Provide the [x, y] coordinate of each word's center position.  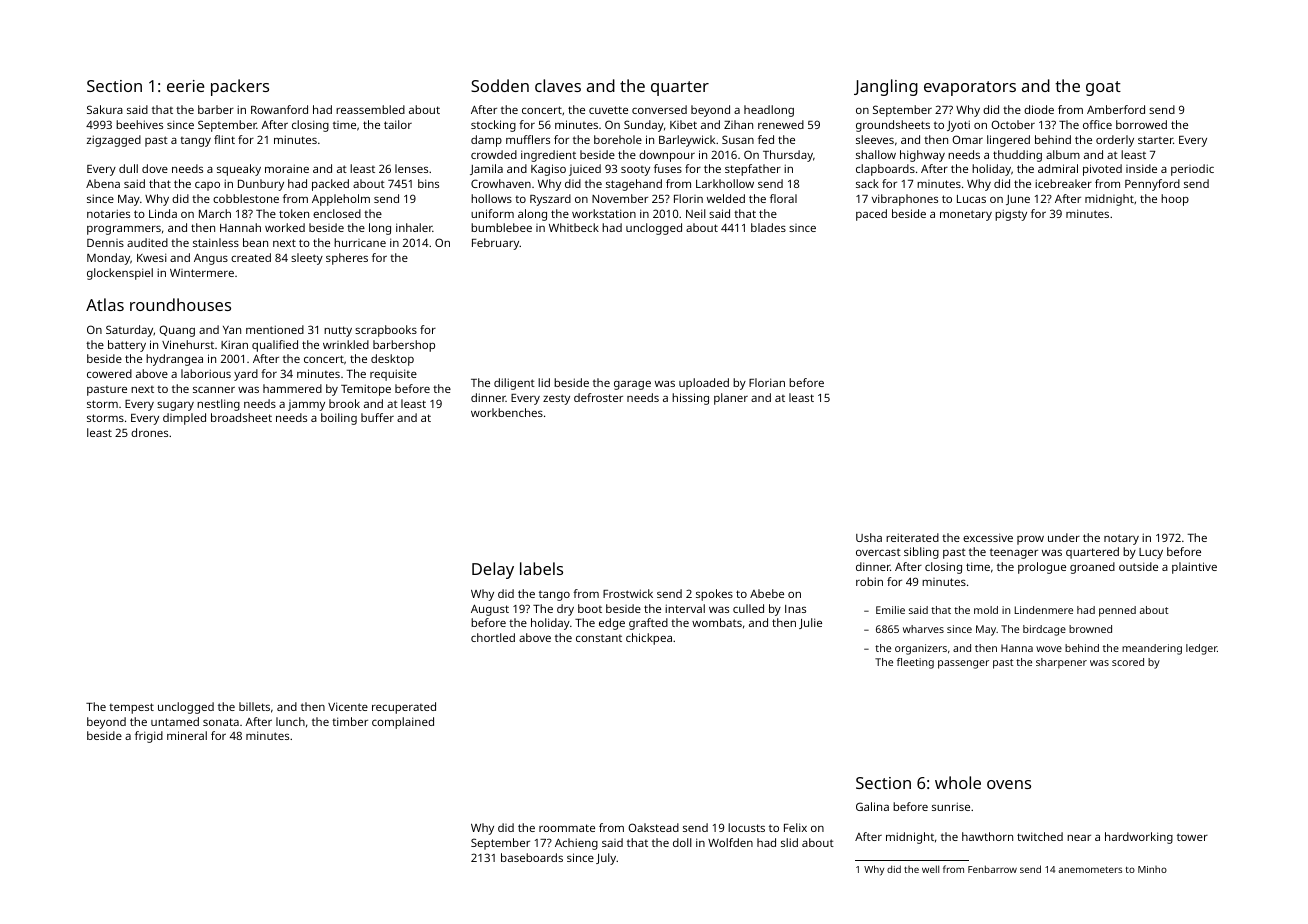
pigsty [1011, 215]
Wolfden [730, 842]
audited [147, 242]
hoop [1175, 200]
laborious [206, 373]
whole [958, 782]
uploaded [704, 384]
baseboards [532, 857]
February [496, 244]
